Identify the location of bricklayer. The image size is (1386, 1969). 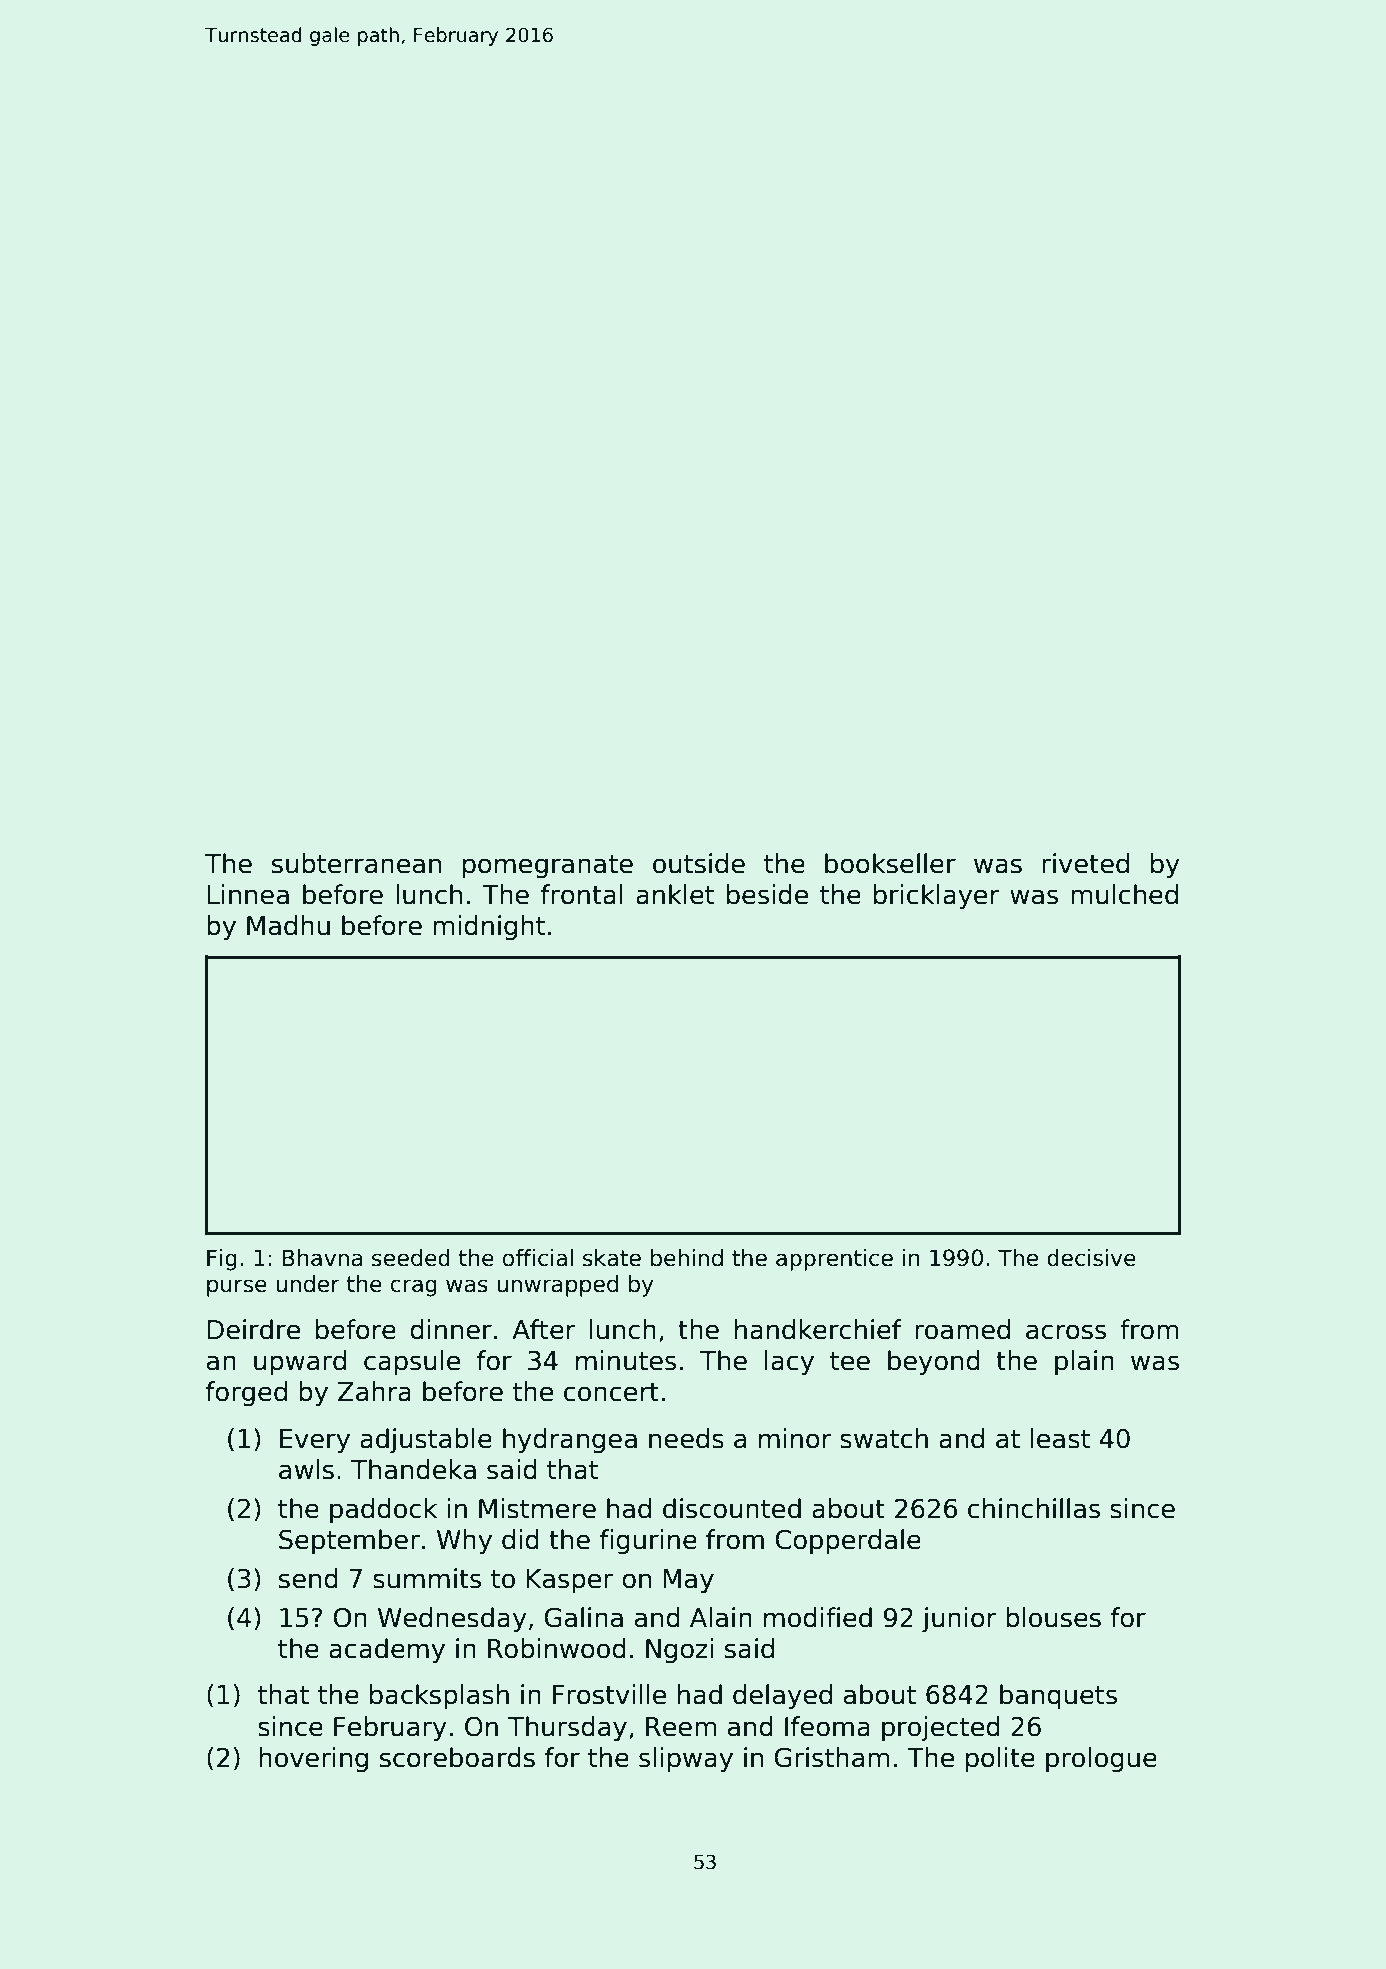
(937, 896).
